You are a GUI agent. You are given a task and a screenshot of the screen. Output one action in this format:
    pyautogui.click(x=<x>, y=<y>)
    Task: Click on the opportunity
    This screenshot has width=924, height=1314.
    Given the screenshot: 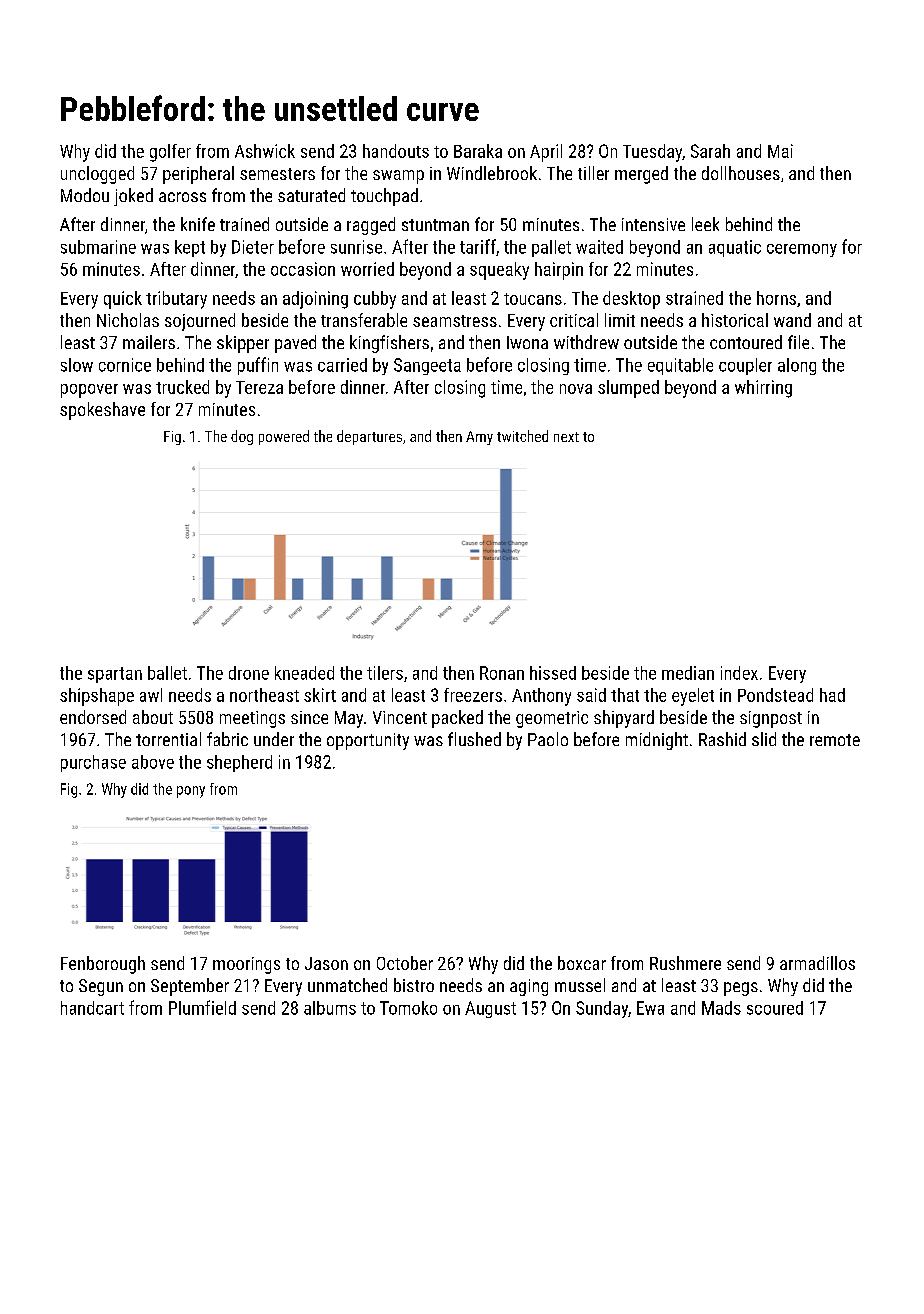 What is the action you would take?
    pyautogui.click(x=368, y=741)
